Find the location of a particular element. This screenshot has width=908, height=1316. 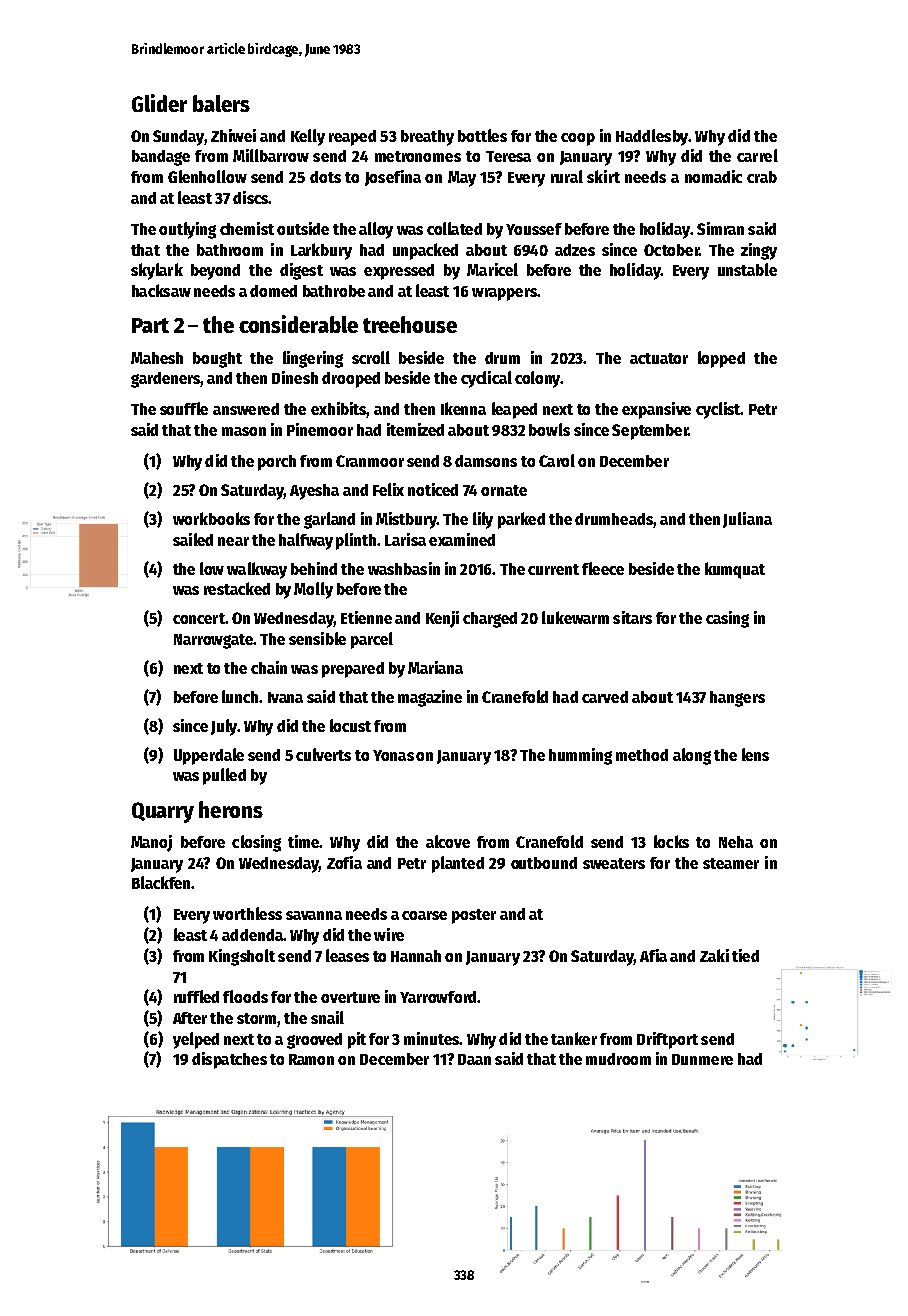

magazine is located at coordinates (430, 698).
